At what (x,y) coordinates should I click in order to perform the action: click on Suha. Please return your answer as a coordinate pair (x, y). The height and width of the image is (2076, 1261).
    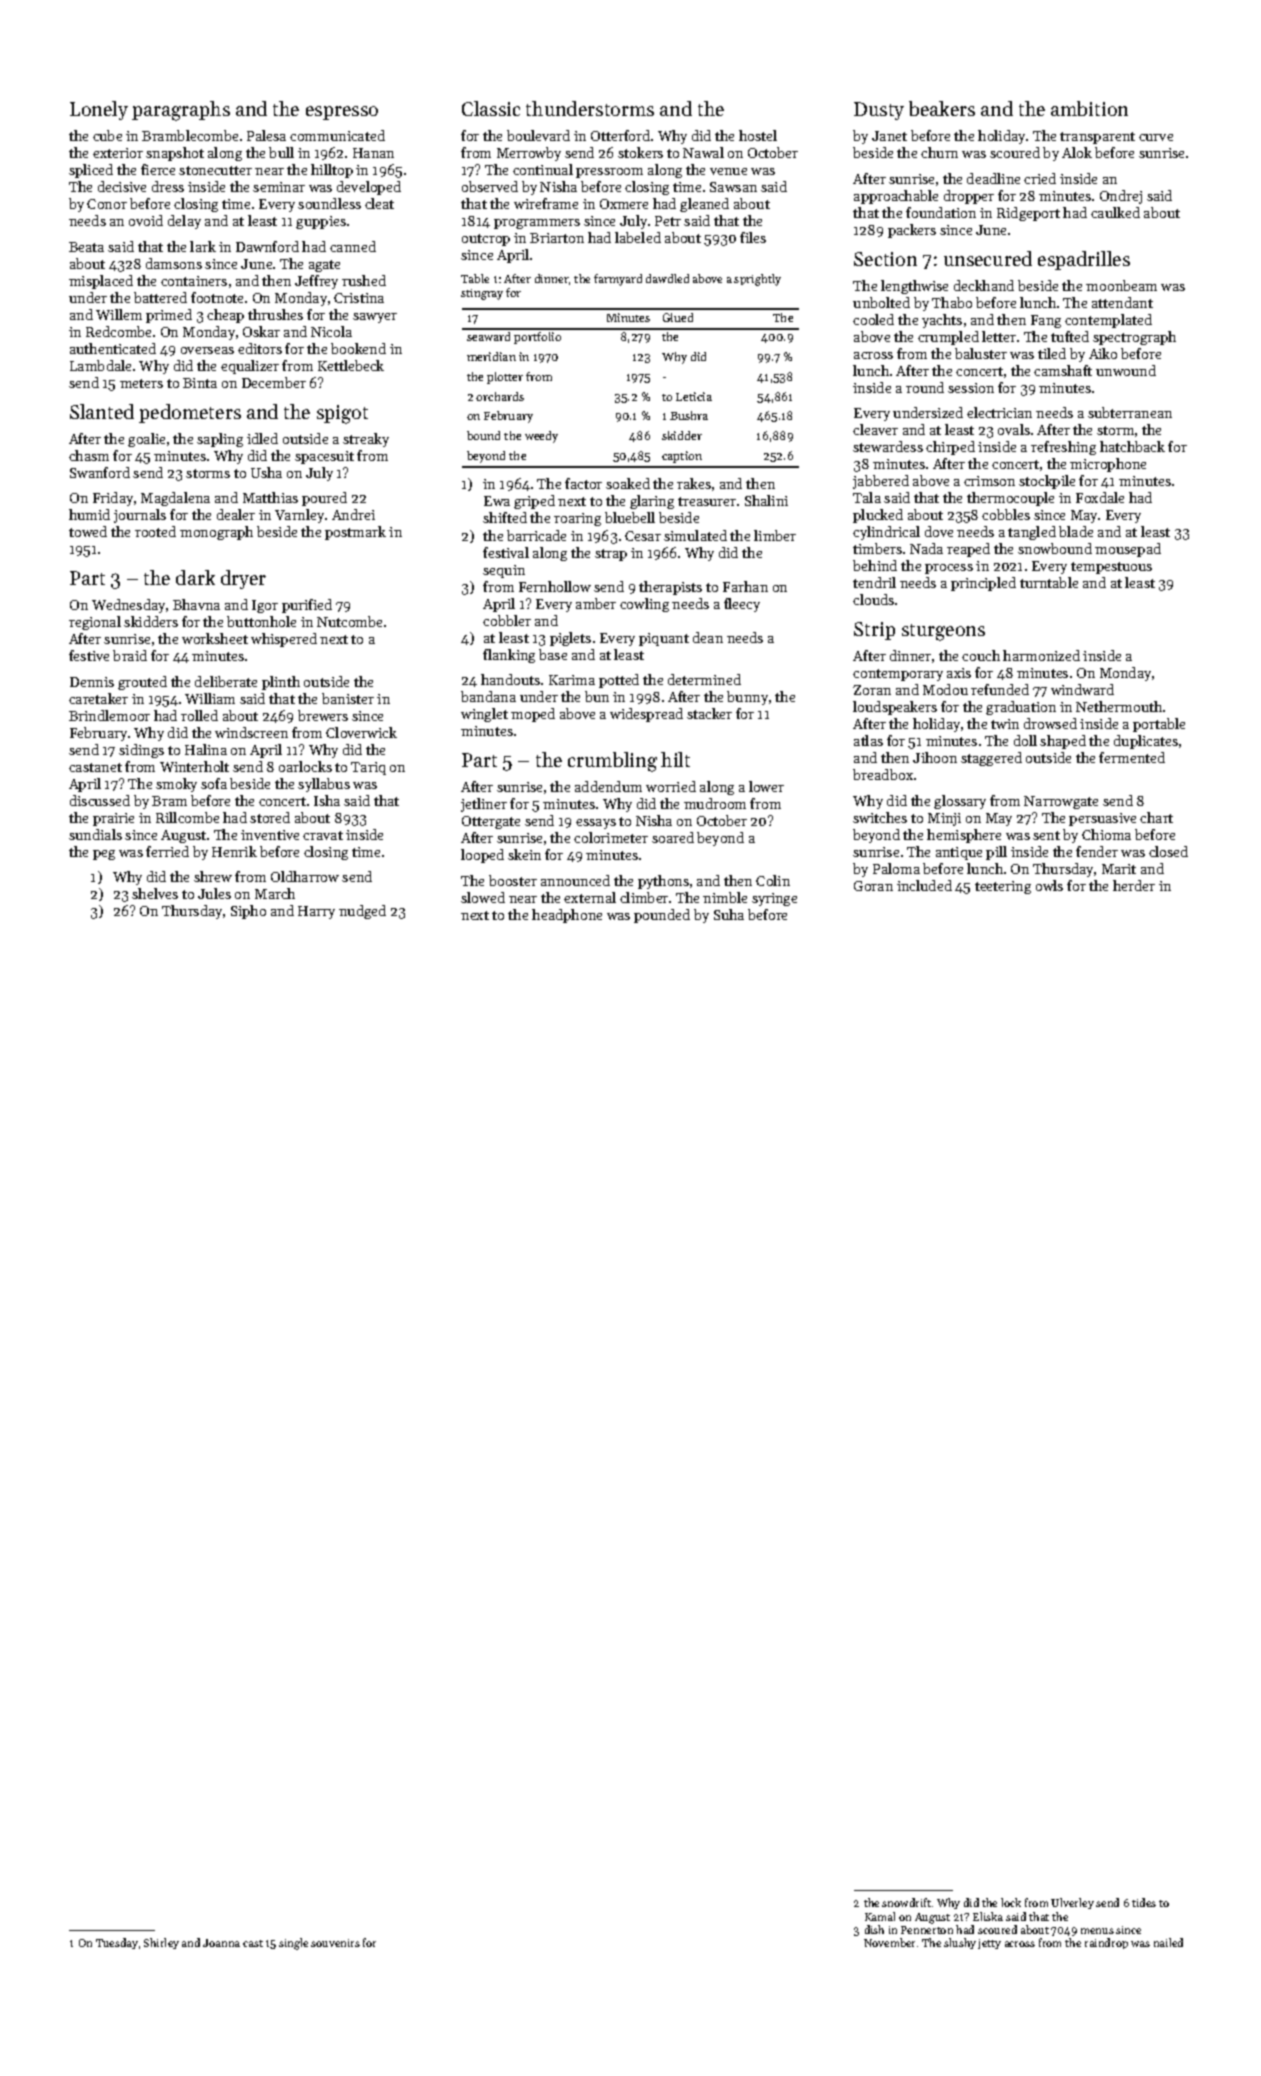
    Looking at the image, I should click on (729, 914).
